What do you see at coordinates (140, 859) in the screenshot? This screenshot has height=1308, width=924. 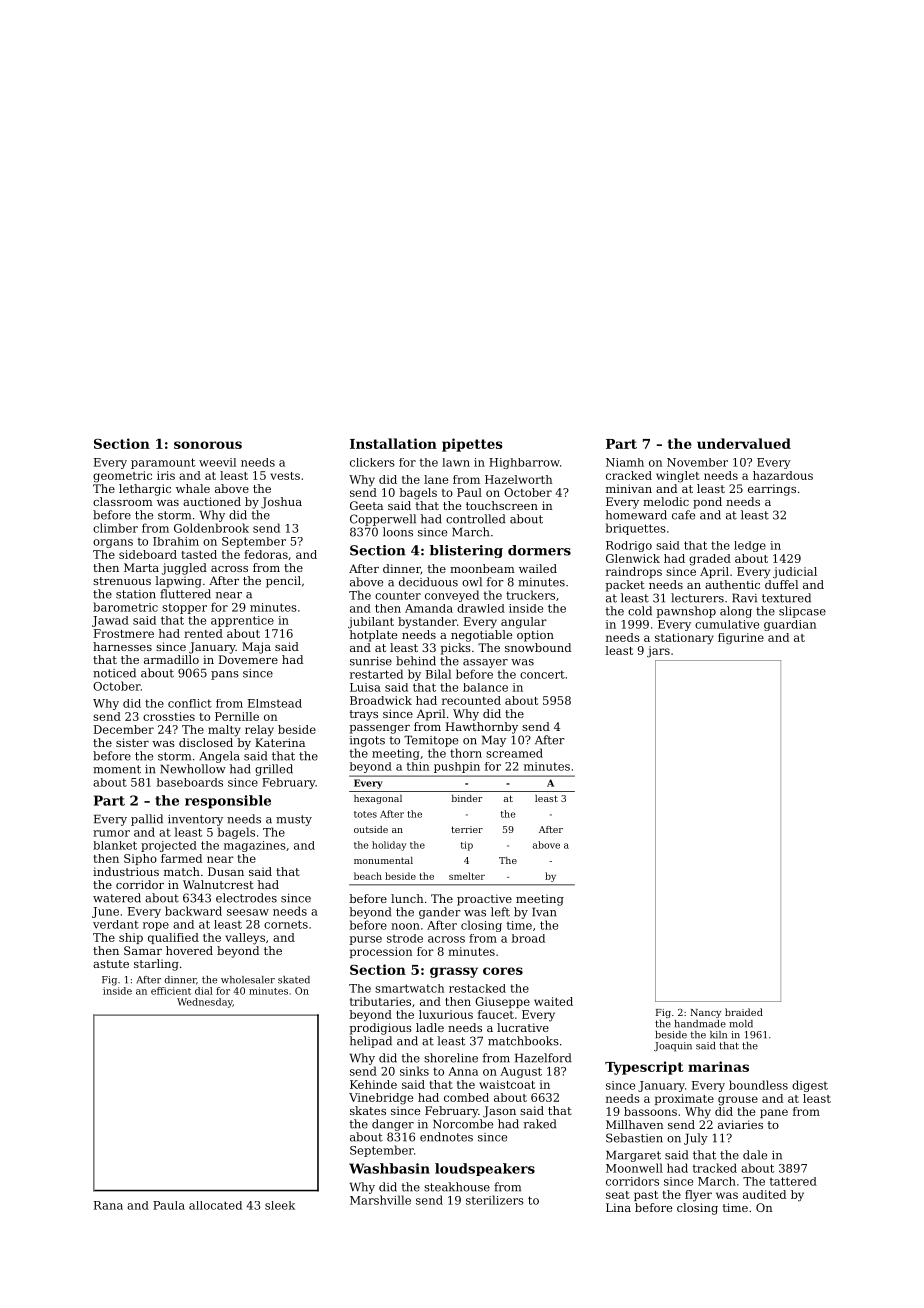 I see `Sipho` at bounding box center [140, 859].
